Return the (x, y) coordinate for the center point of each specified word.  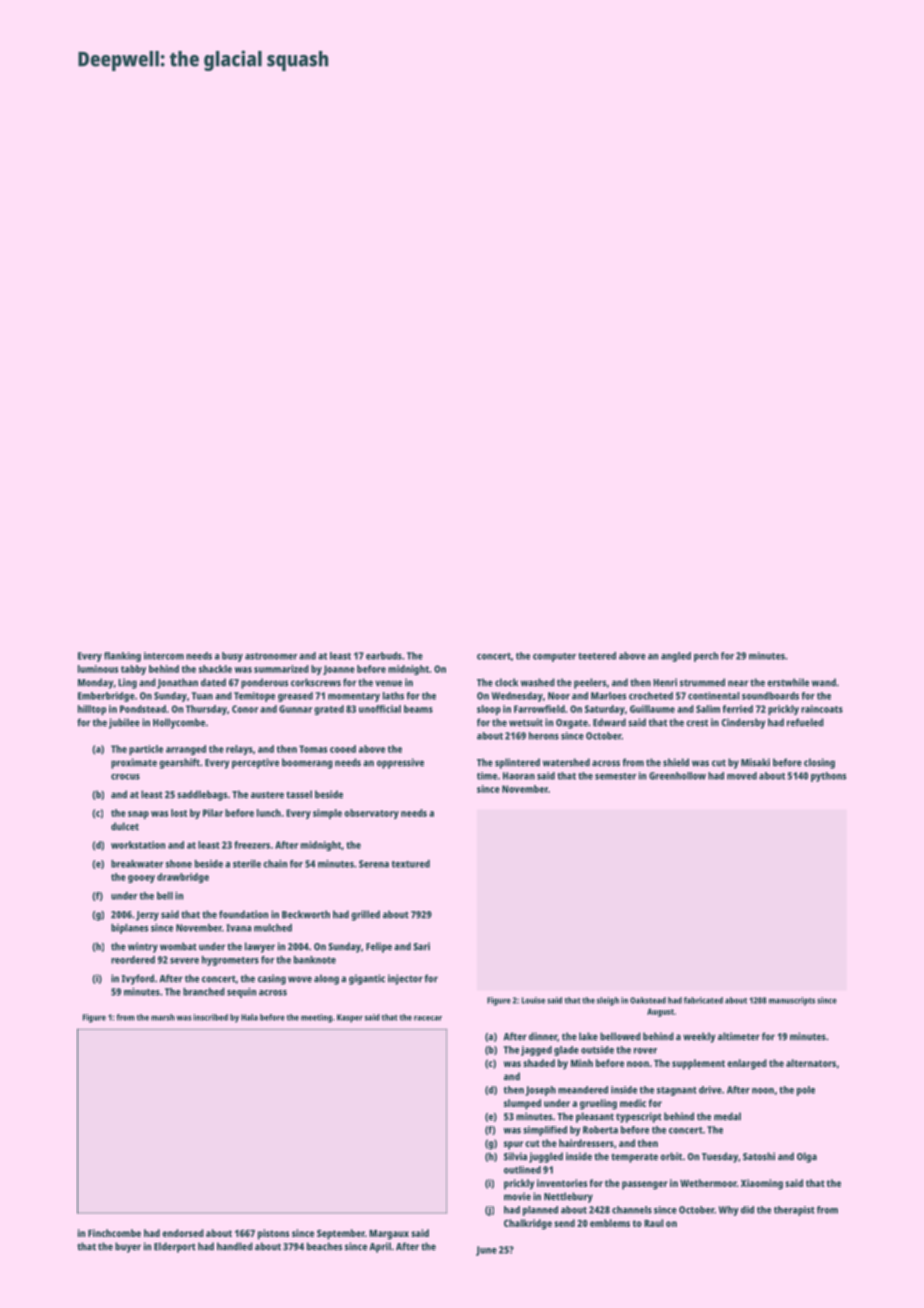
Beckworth (306, 914)
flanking (122, 657)
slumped (522, 1104)
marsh (163, 1017)
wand (824, 682)
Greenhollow (677, 776)
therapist (794, 1211)
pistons (274, 1234)
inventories (562, 1183)
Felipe (379, 947)
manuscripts (792, 1001)
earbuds (384, 656)
